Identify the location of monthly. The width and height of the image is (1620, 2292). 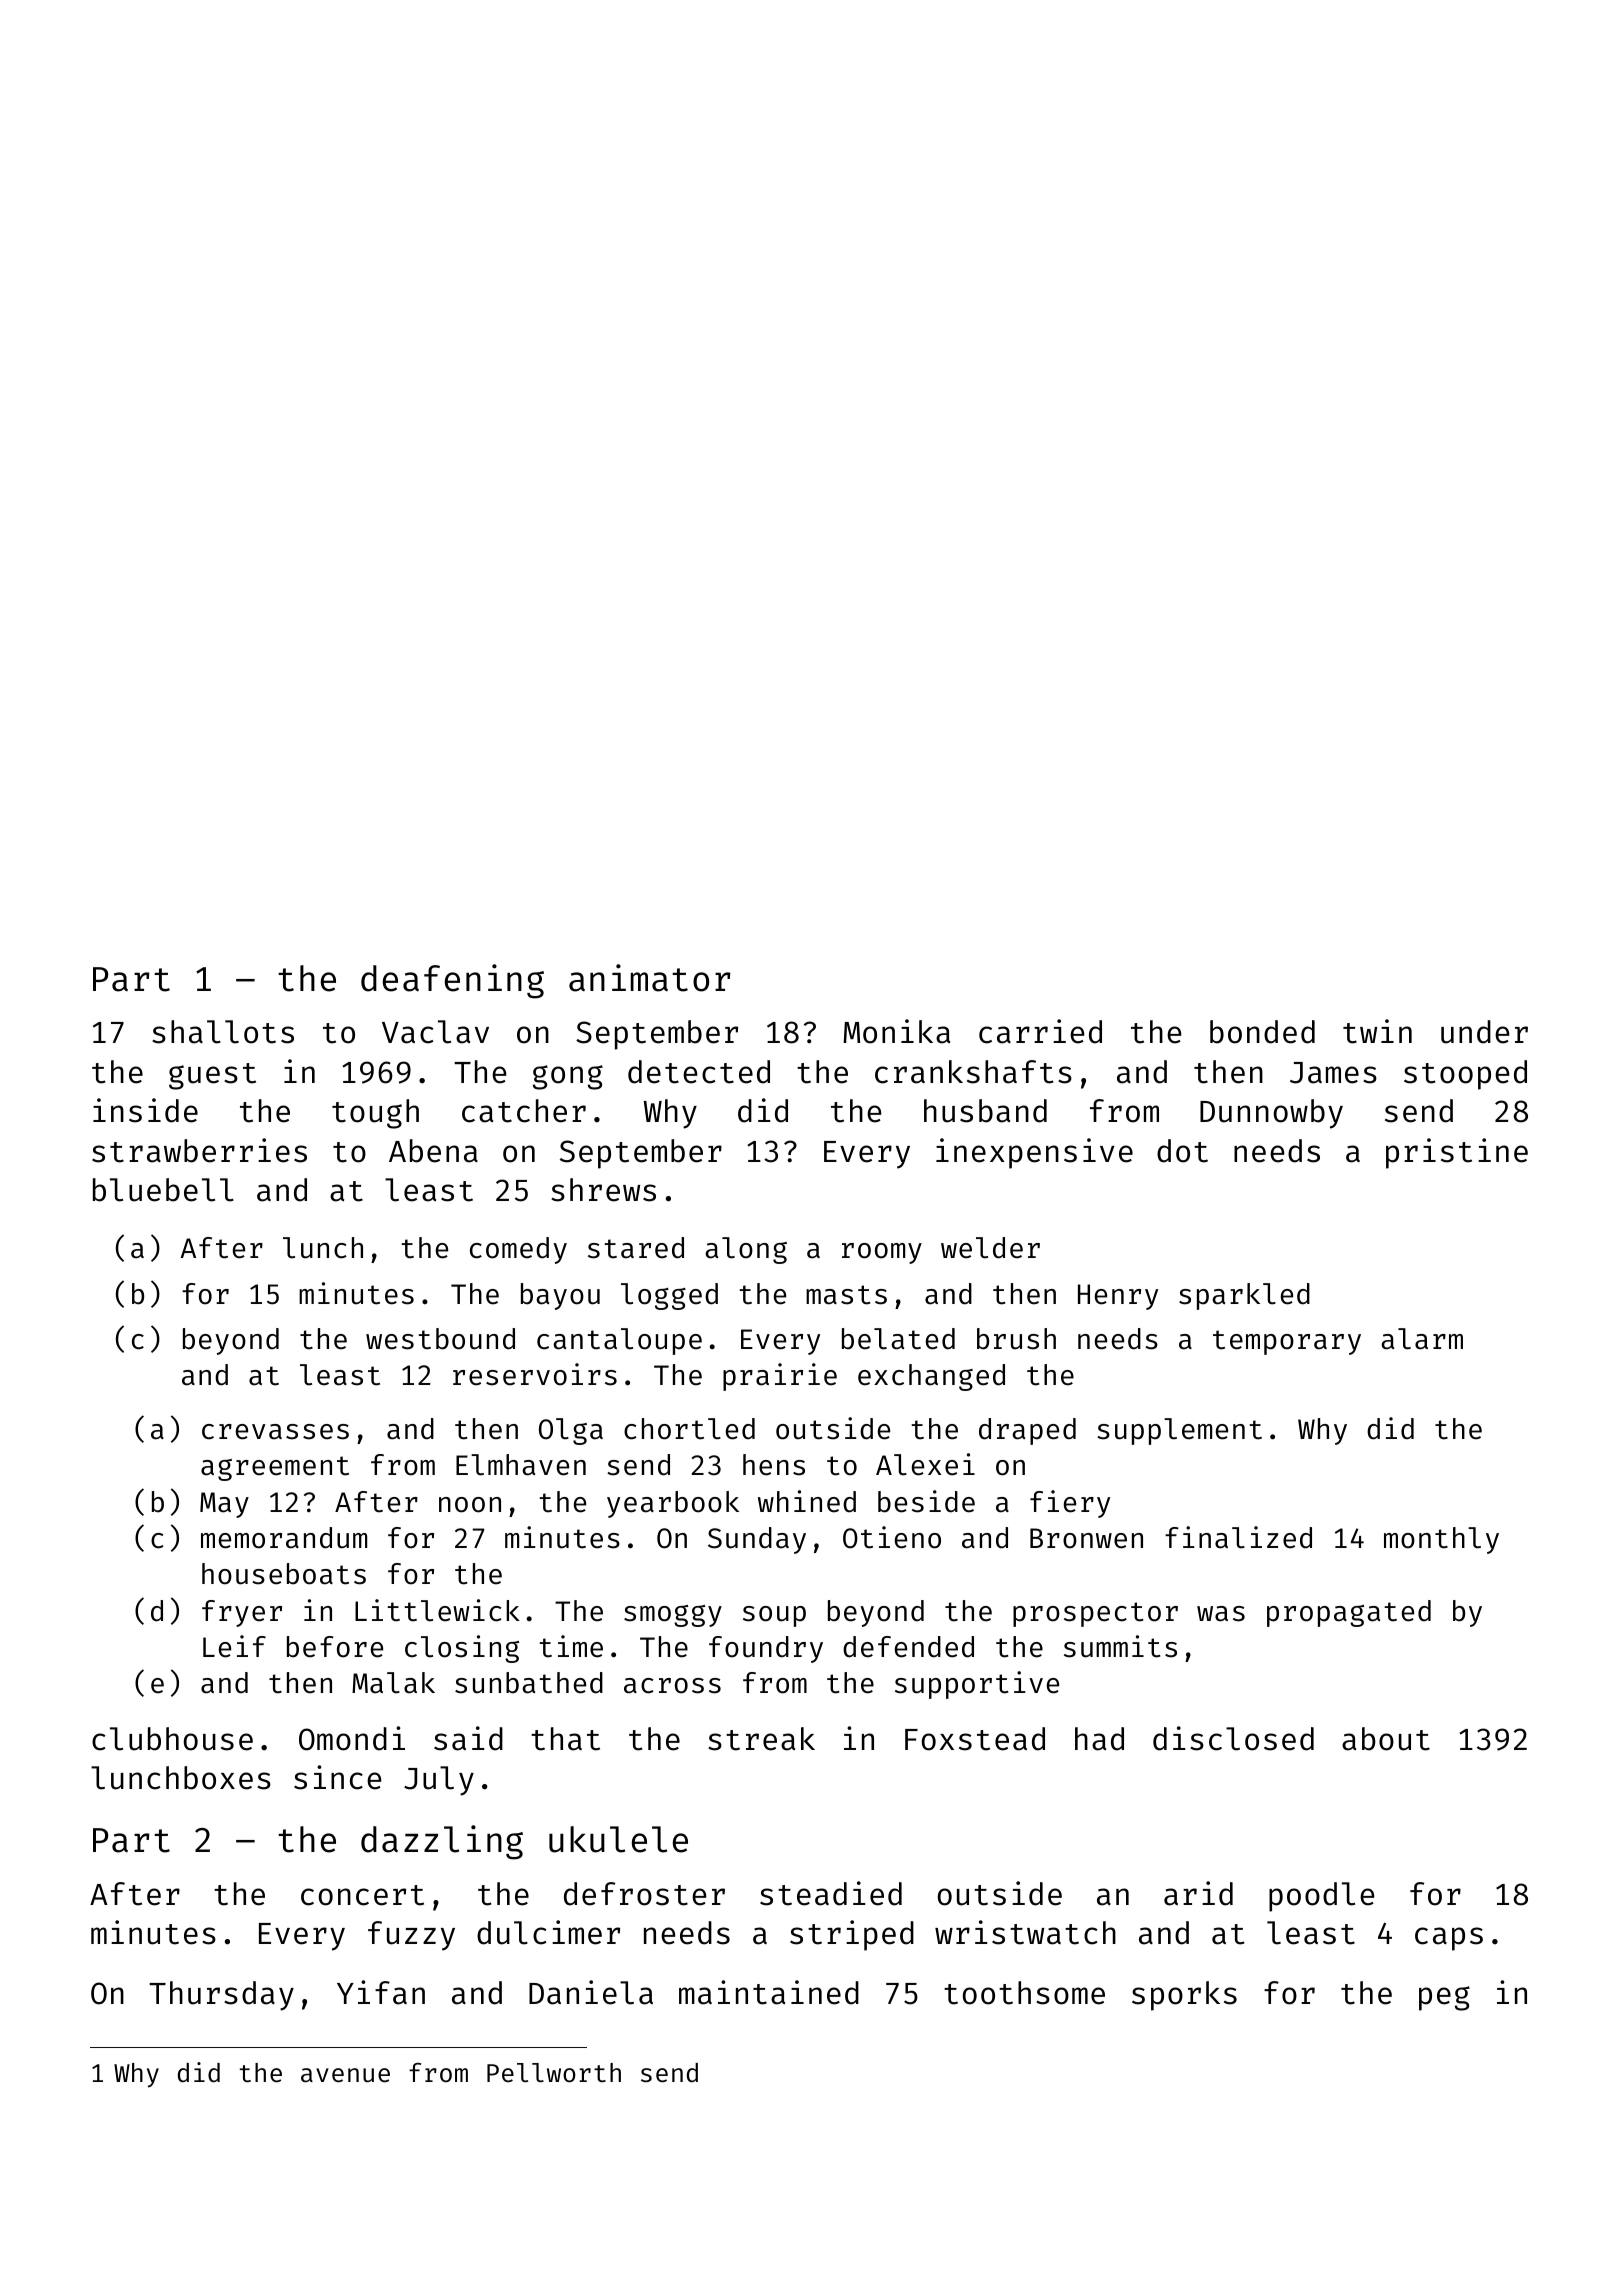
(1441, 1540).
